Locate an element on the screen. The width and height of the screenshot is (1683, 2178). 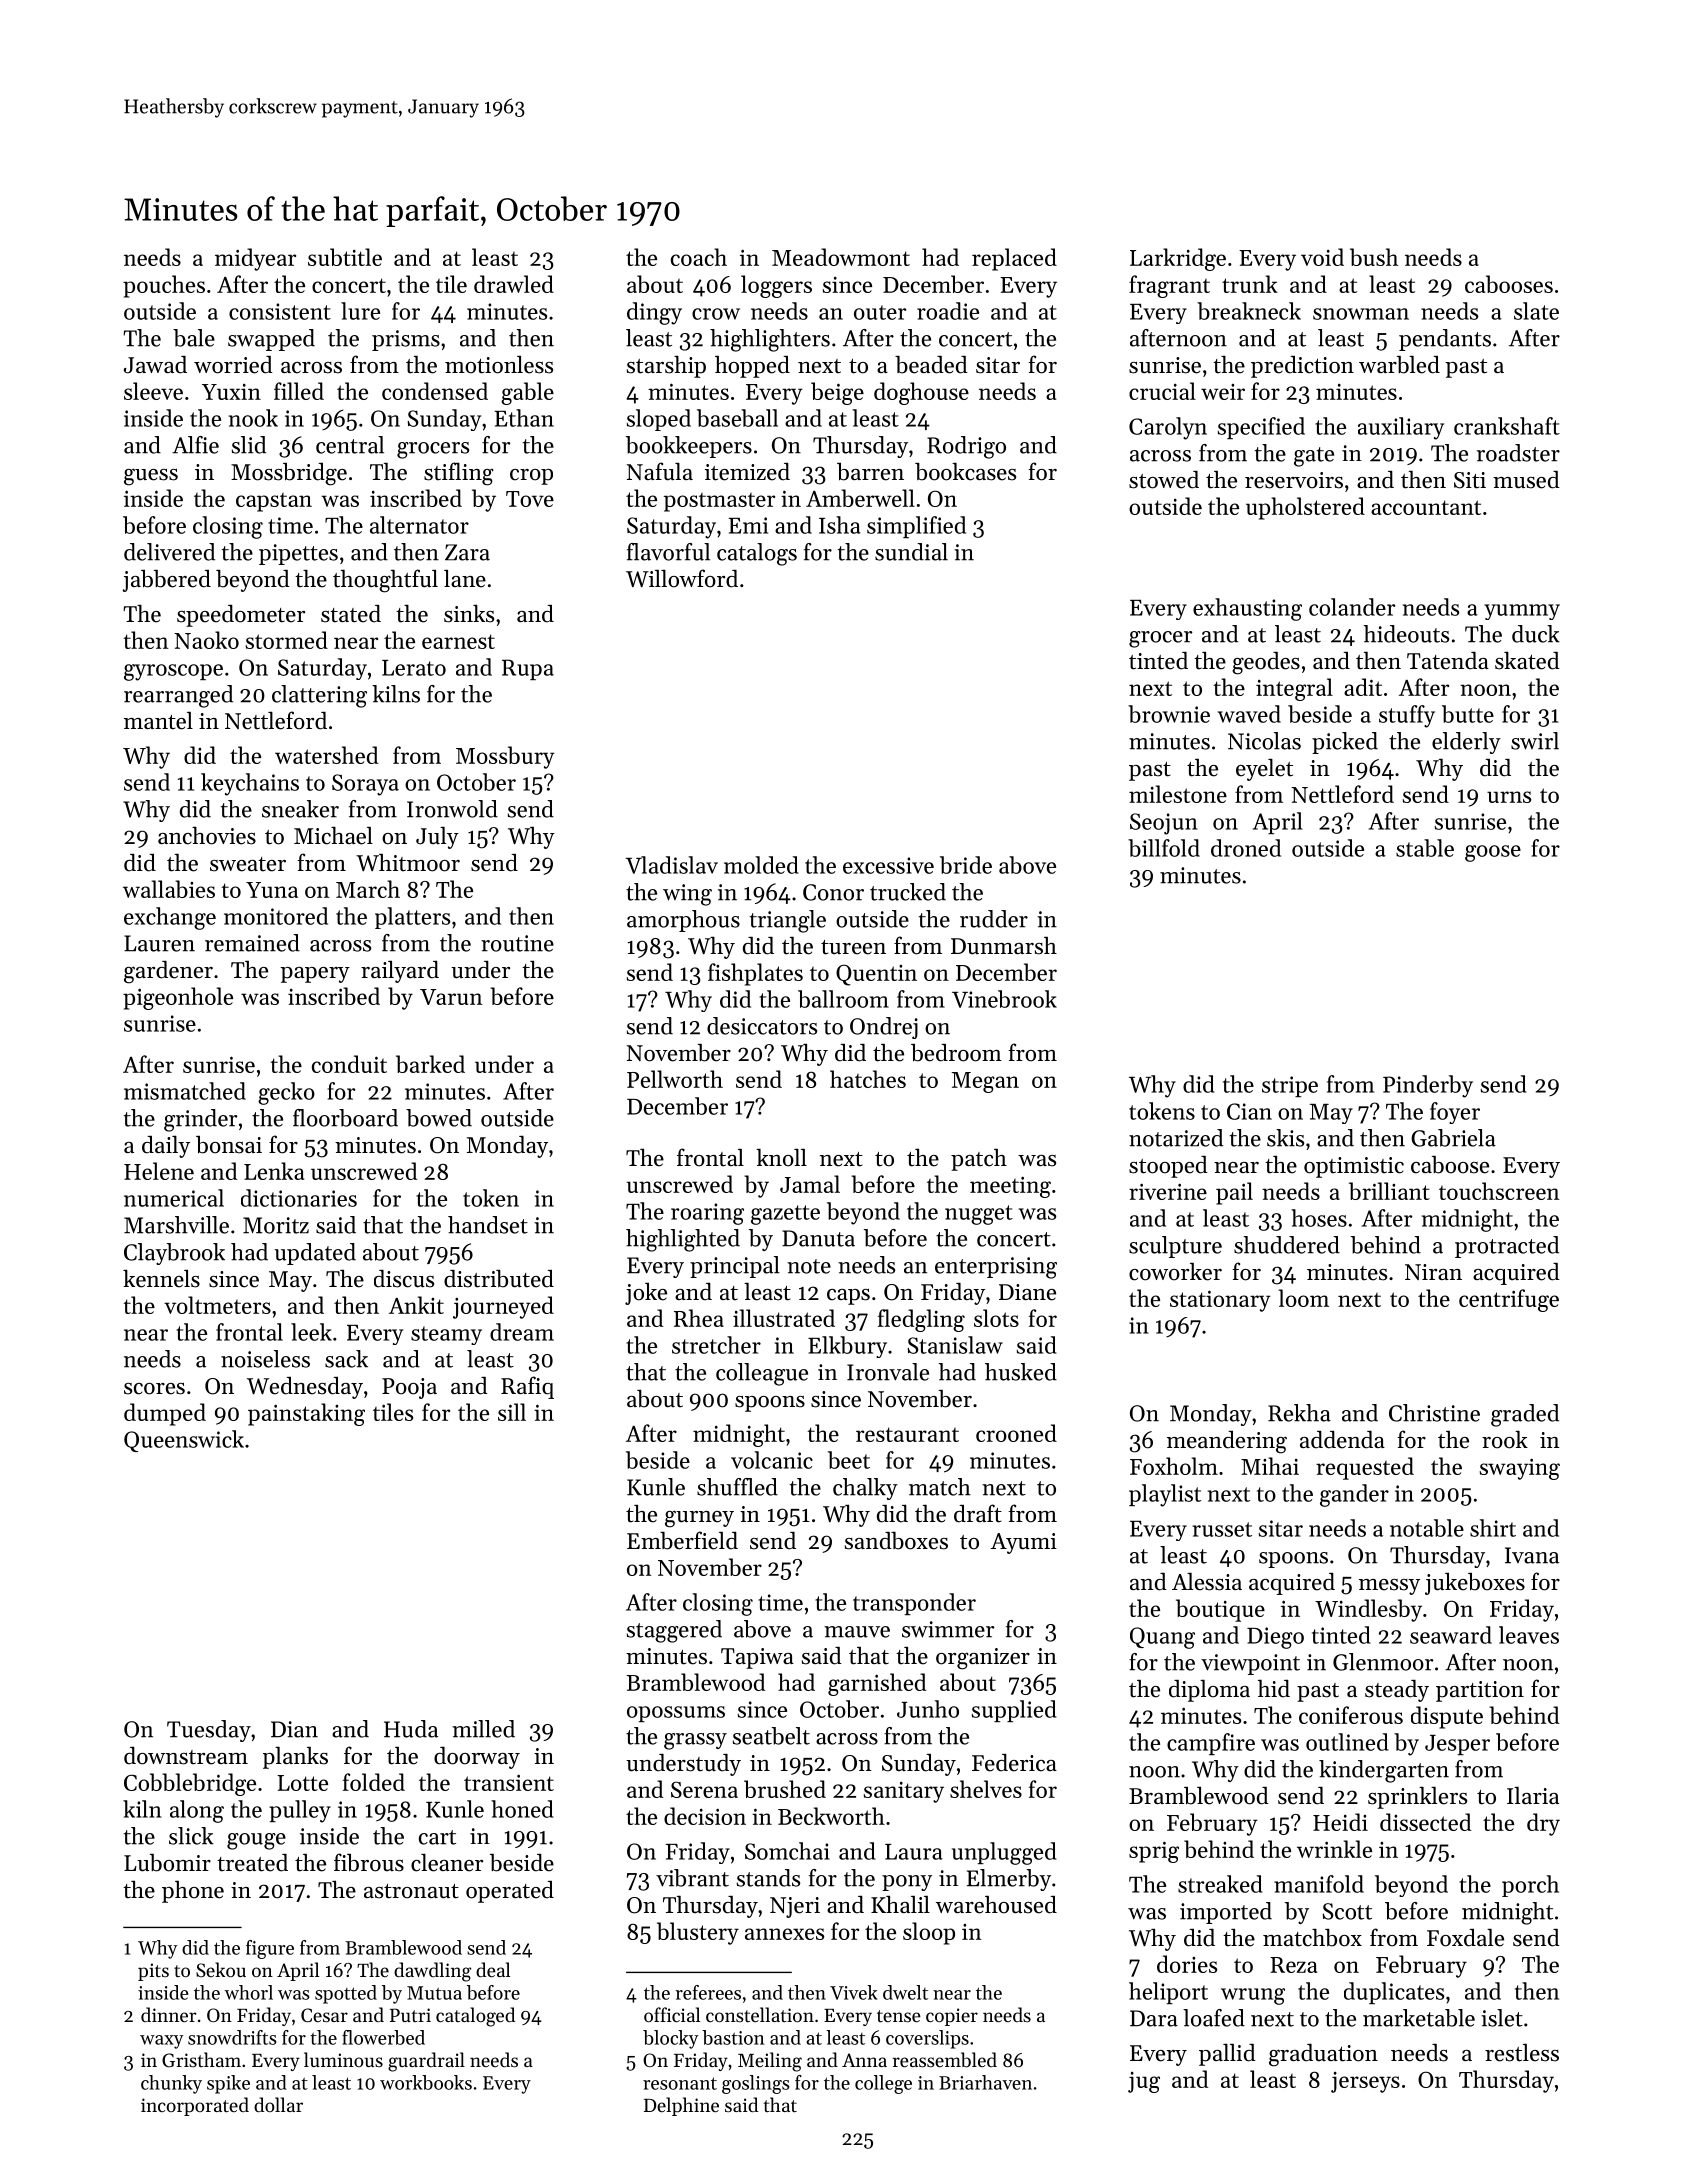
campfire is located at coordinates (1211, 1744).
